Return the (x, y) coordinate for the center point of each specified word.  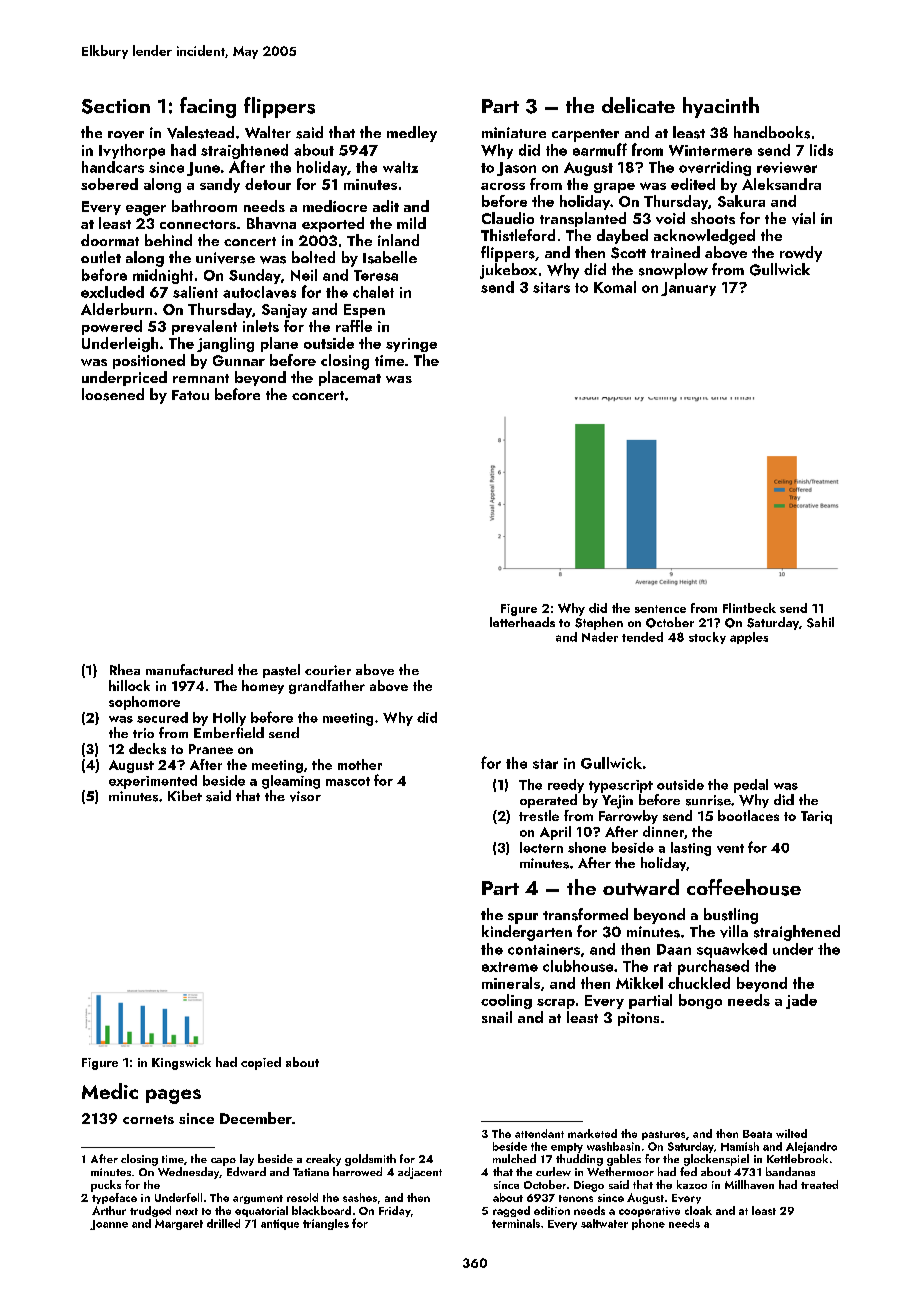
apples (749, 638)
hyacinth (721, 107)
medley (412, 134)
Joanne (109, 1225)
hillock (129, 685)
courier (328, 670)
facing (208, 107)
